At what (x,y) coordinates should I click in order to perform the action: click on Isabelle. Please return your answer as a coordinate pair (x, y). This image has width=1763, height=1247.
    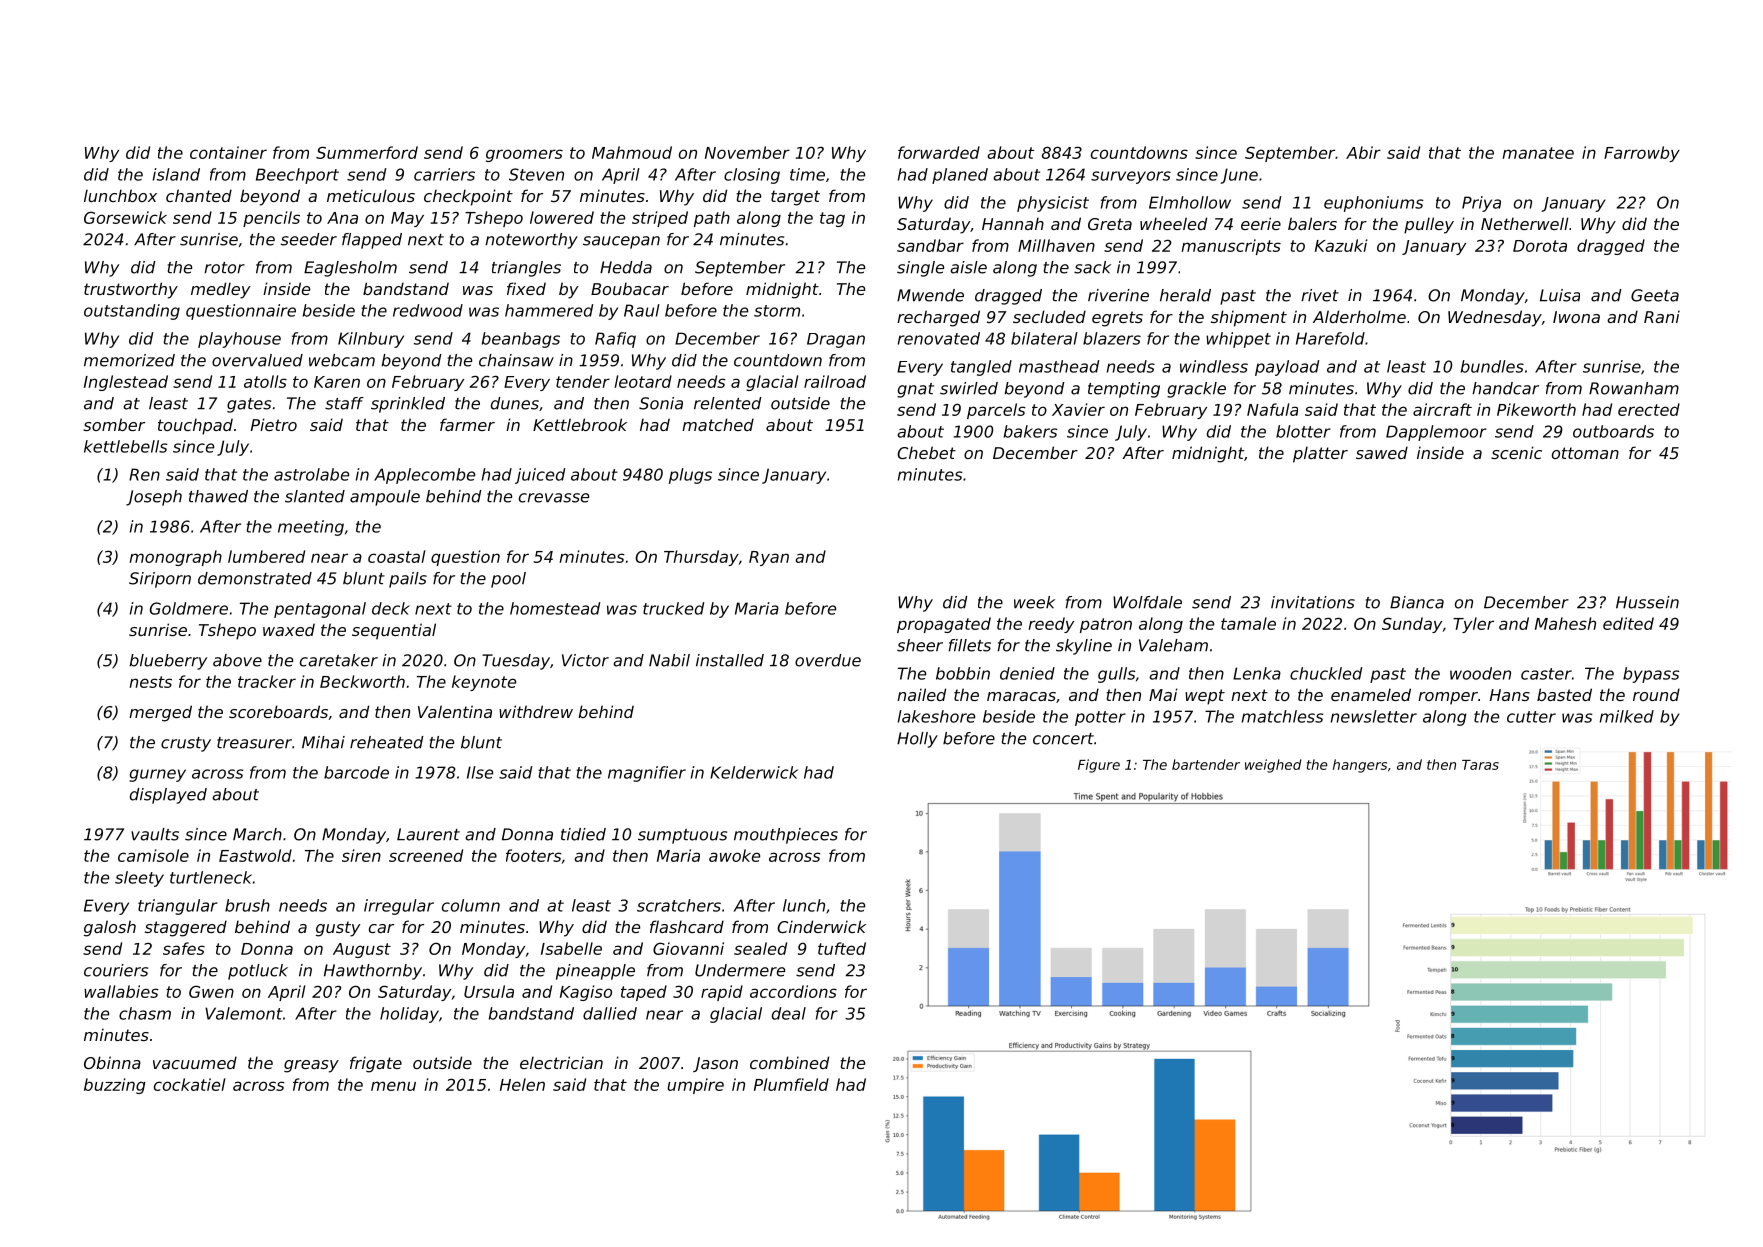
    Looking at the image, I should click on (571, 948).
